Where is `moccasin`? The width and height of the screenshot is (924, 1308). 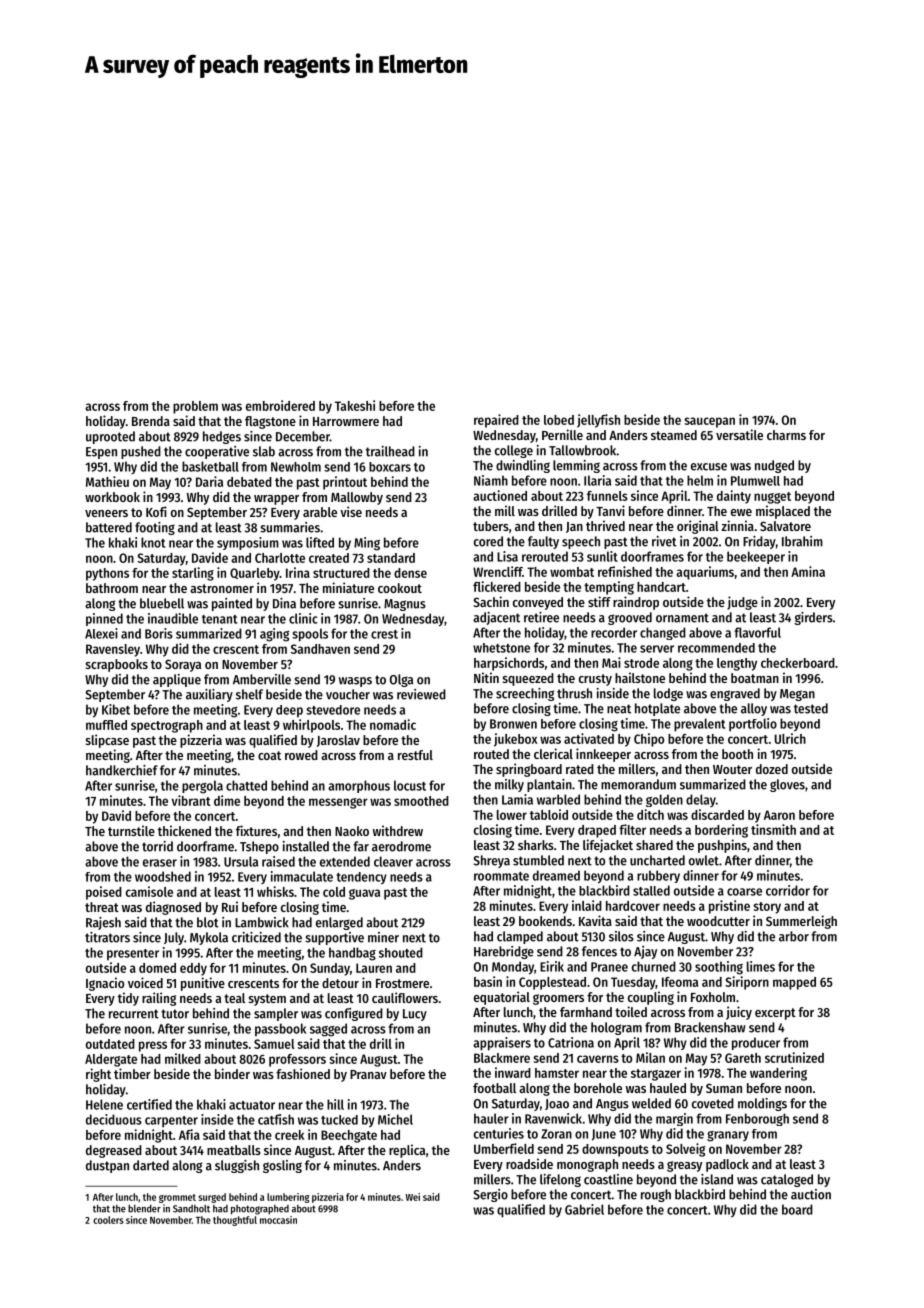
moccasin is located at coordinates (278, 1220).
